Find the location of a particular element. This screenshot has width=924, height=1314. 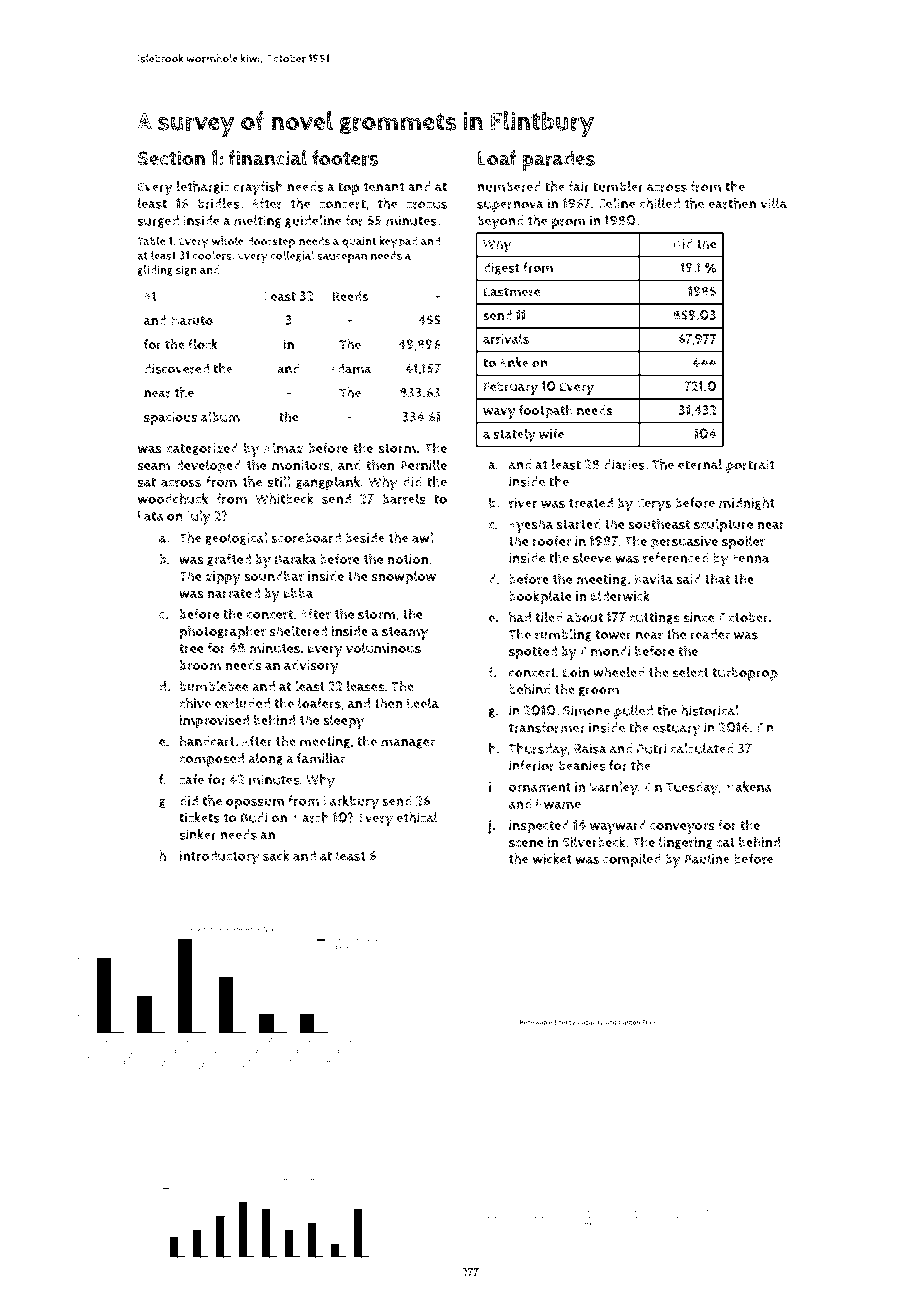

Ebba is located at coordinates (299, 593).
